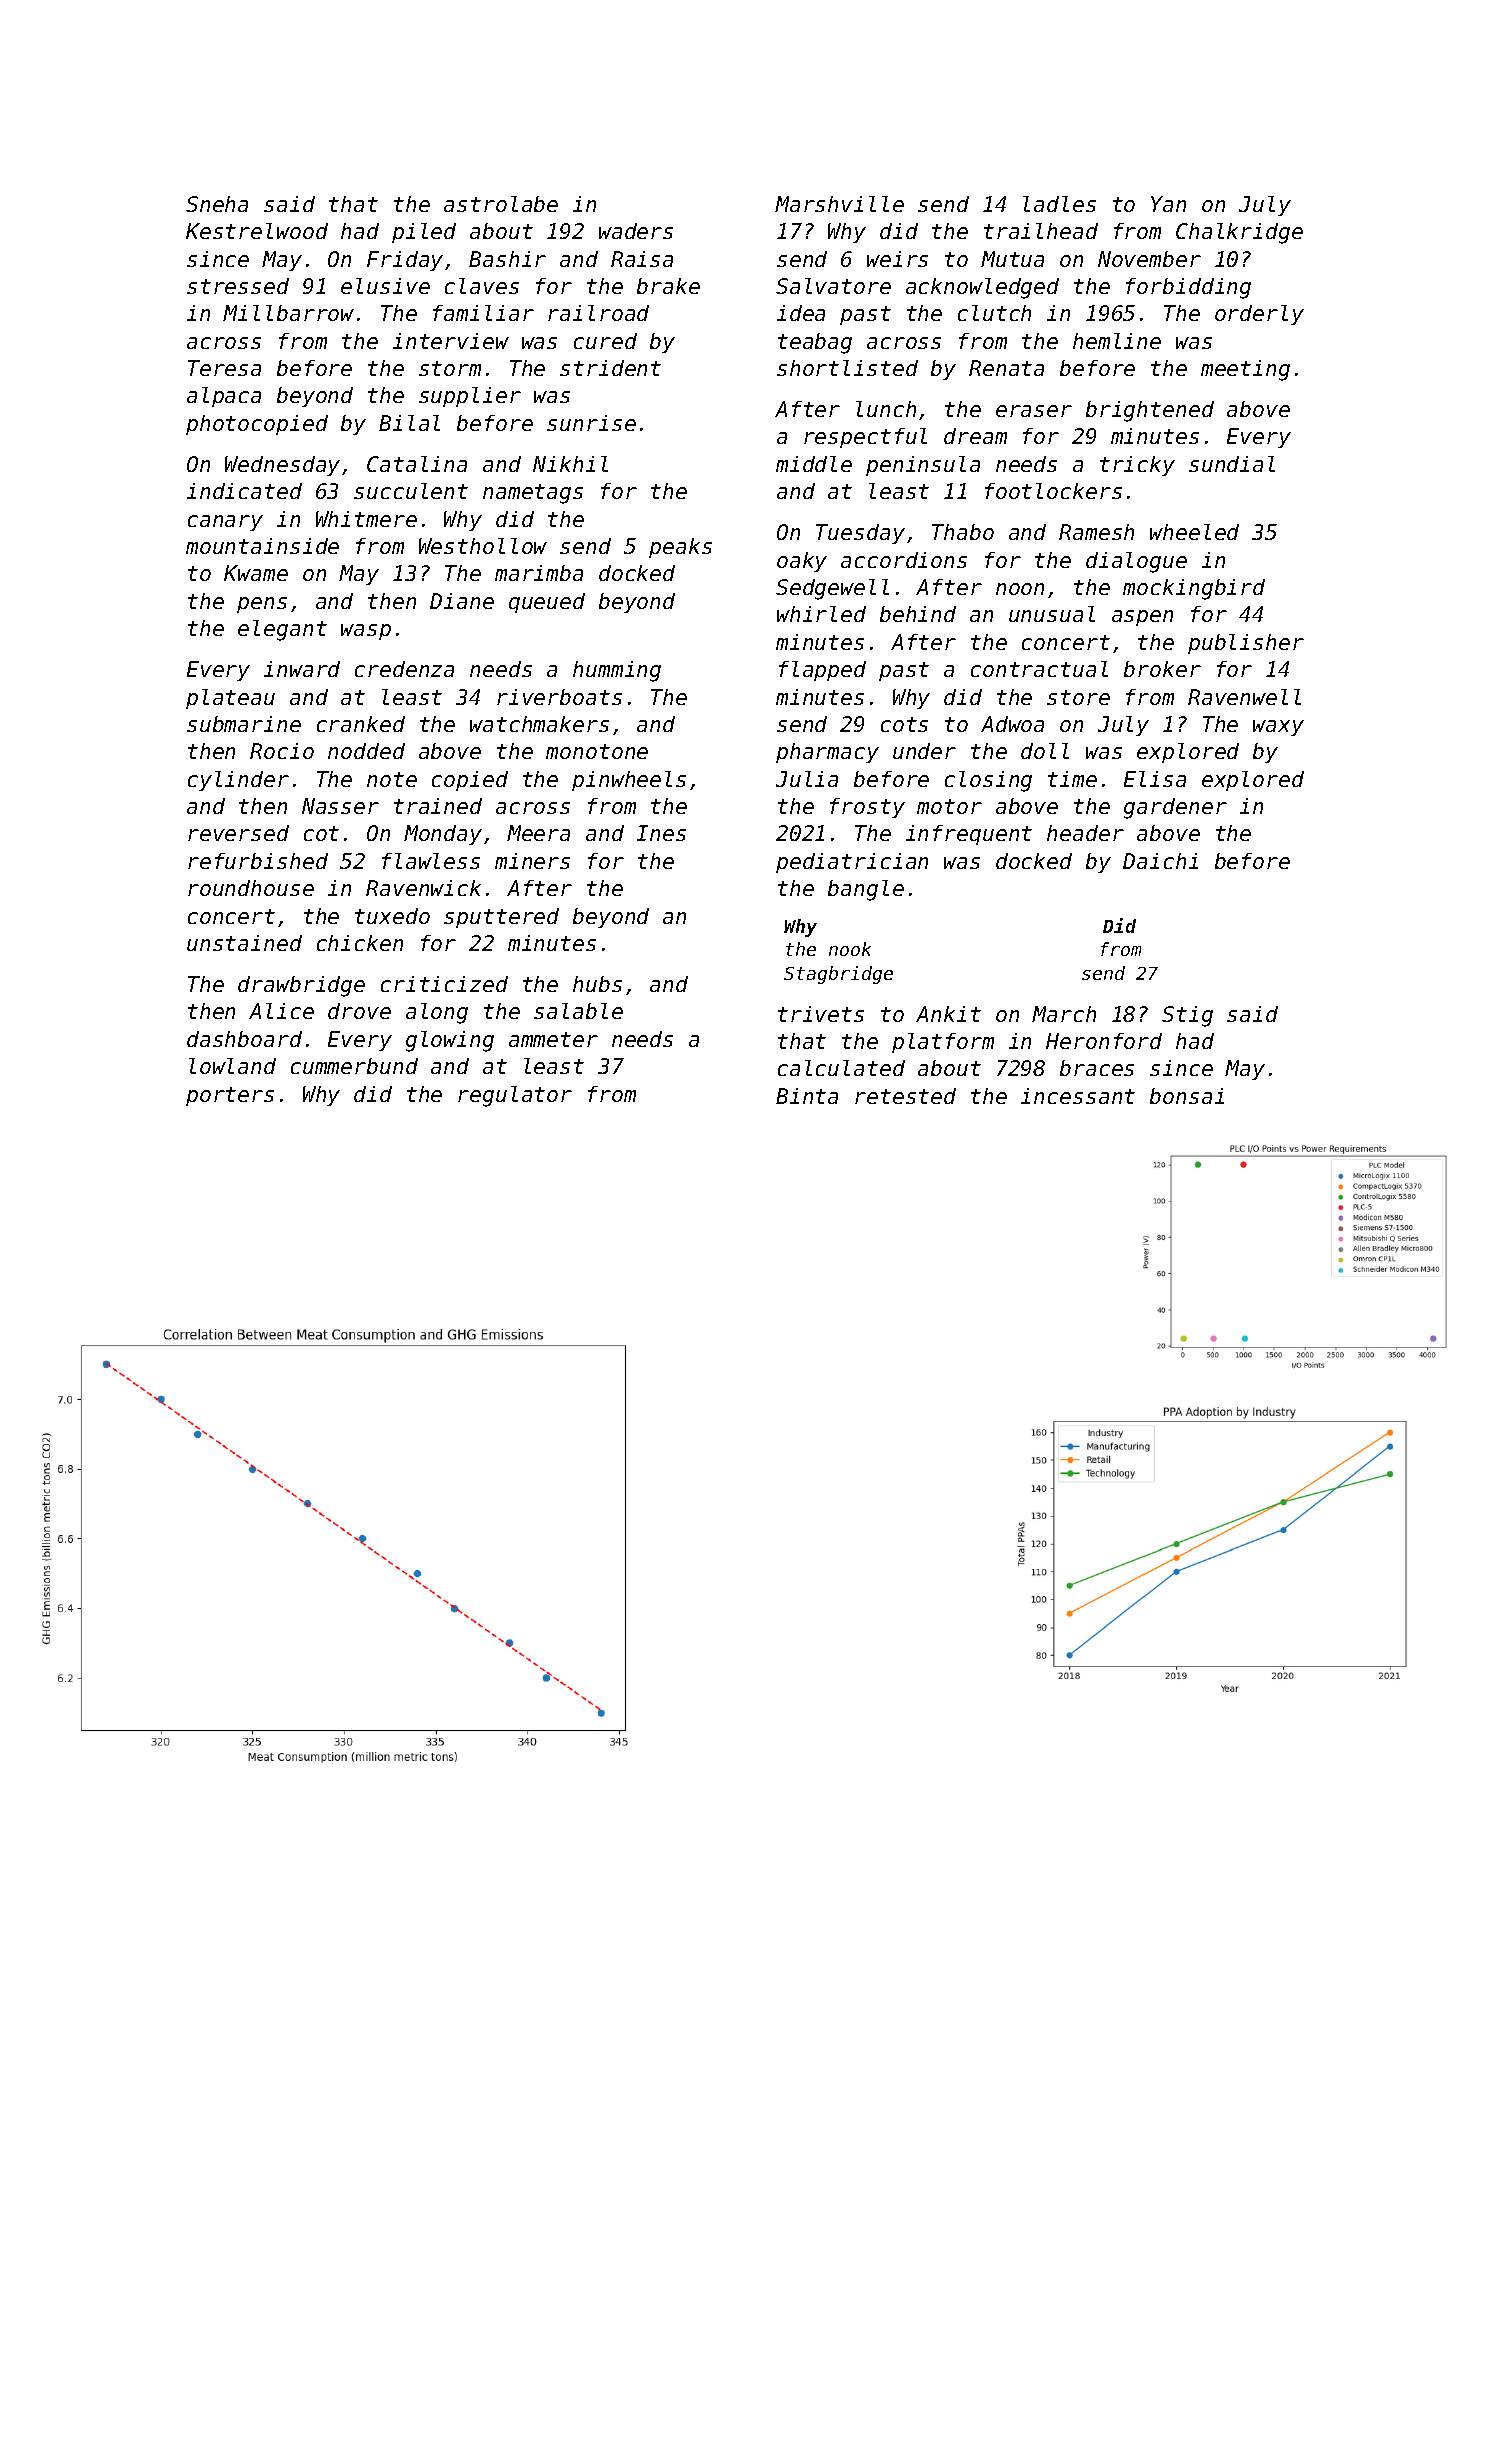 The width and height of the document is (1496, 2464). I want to click on teabag, so click(815, 343).
